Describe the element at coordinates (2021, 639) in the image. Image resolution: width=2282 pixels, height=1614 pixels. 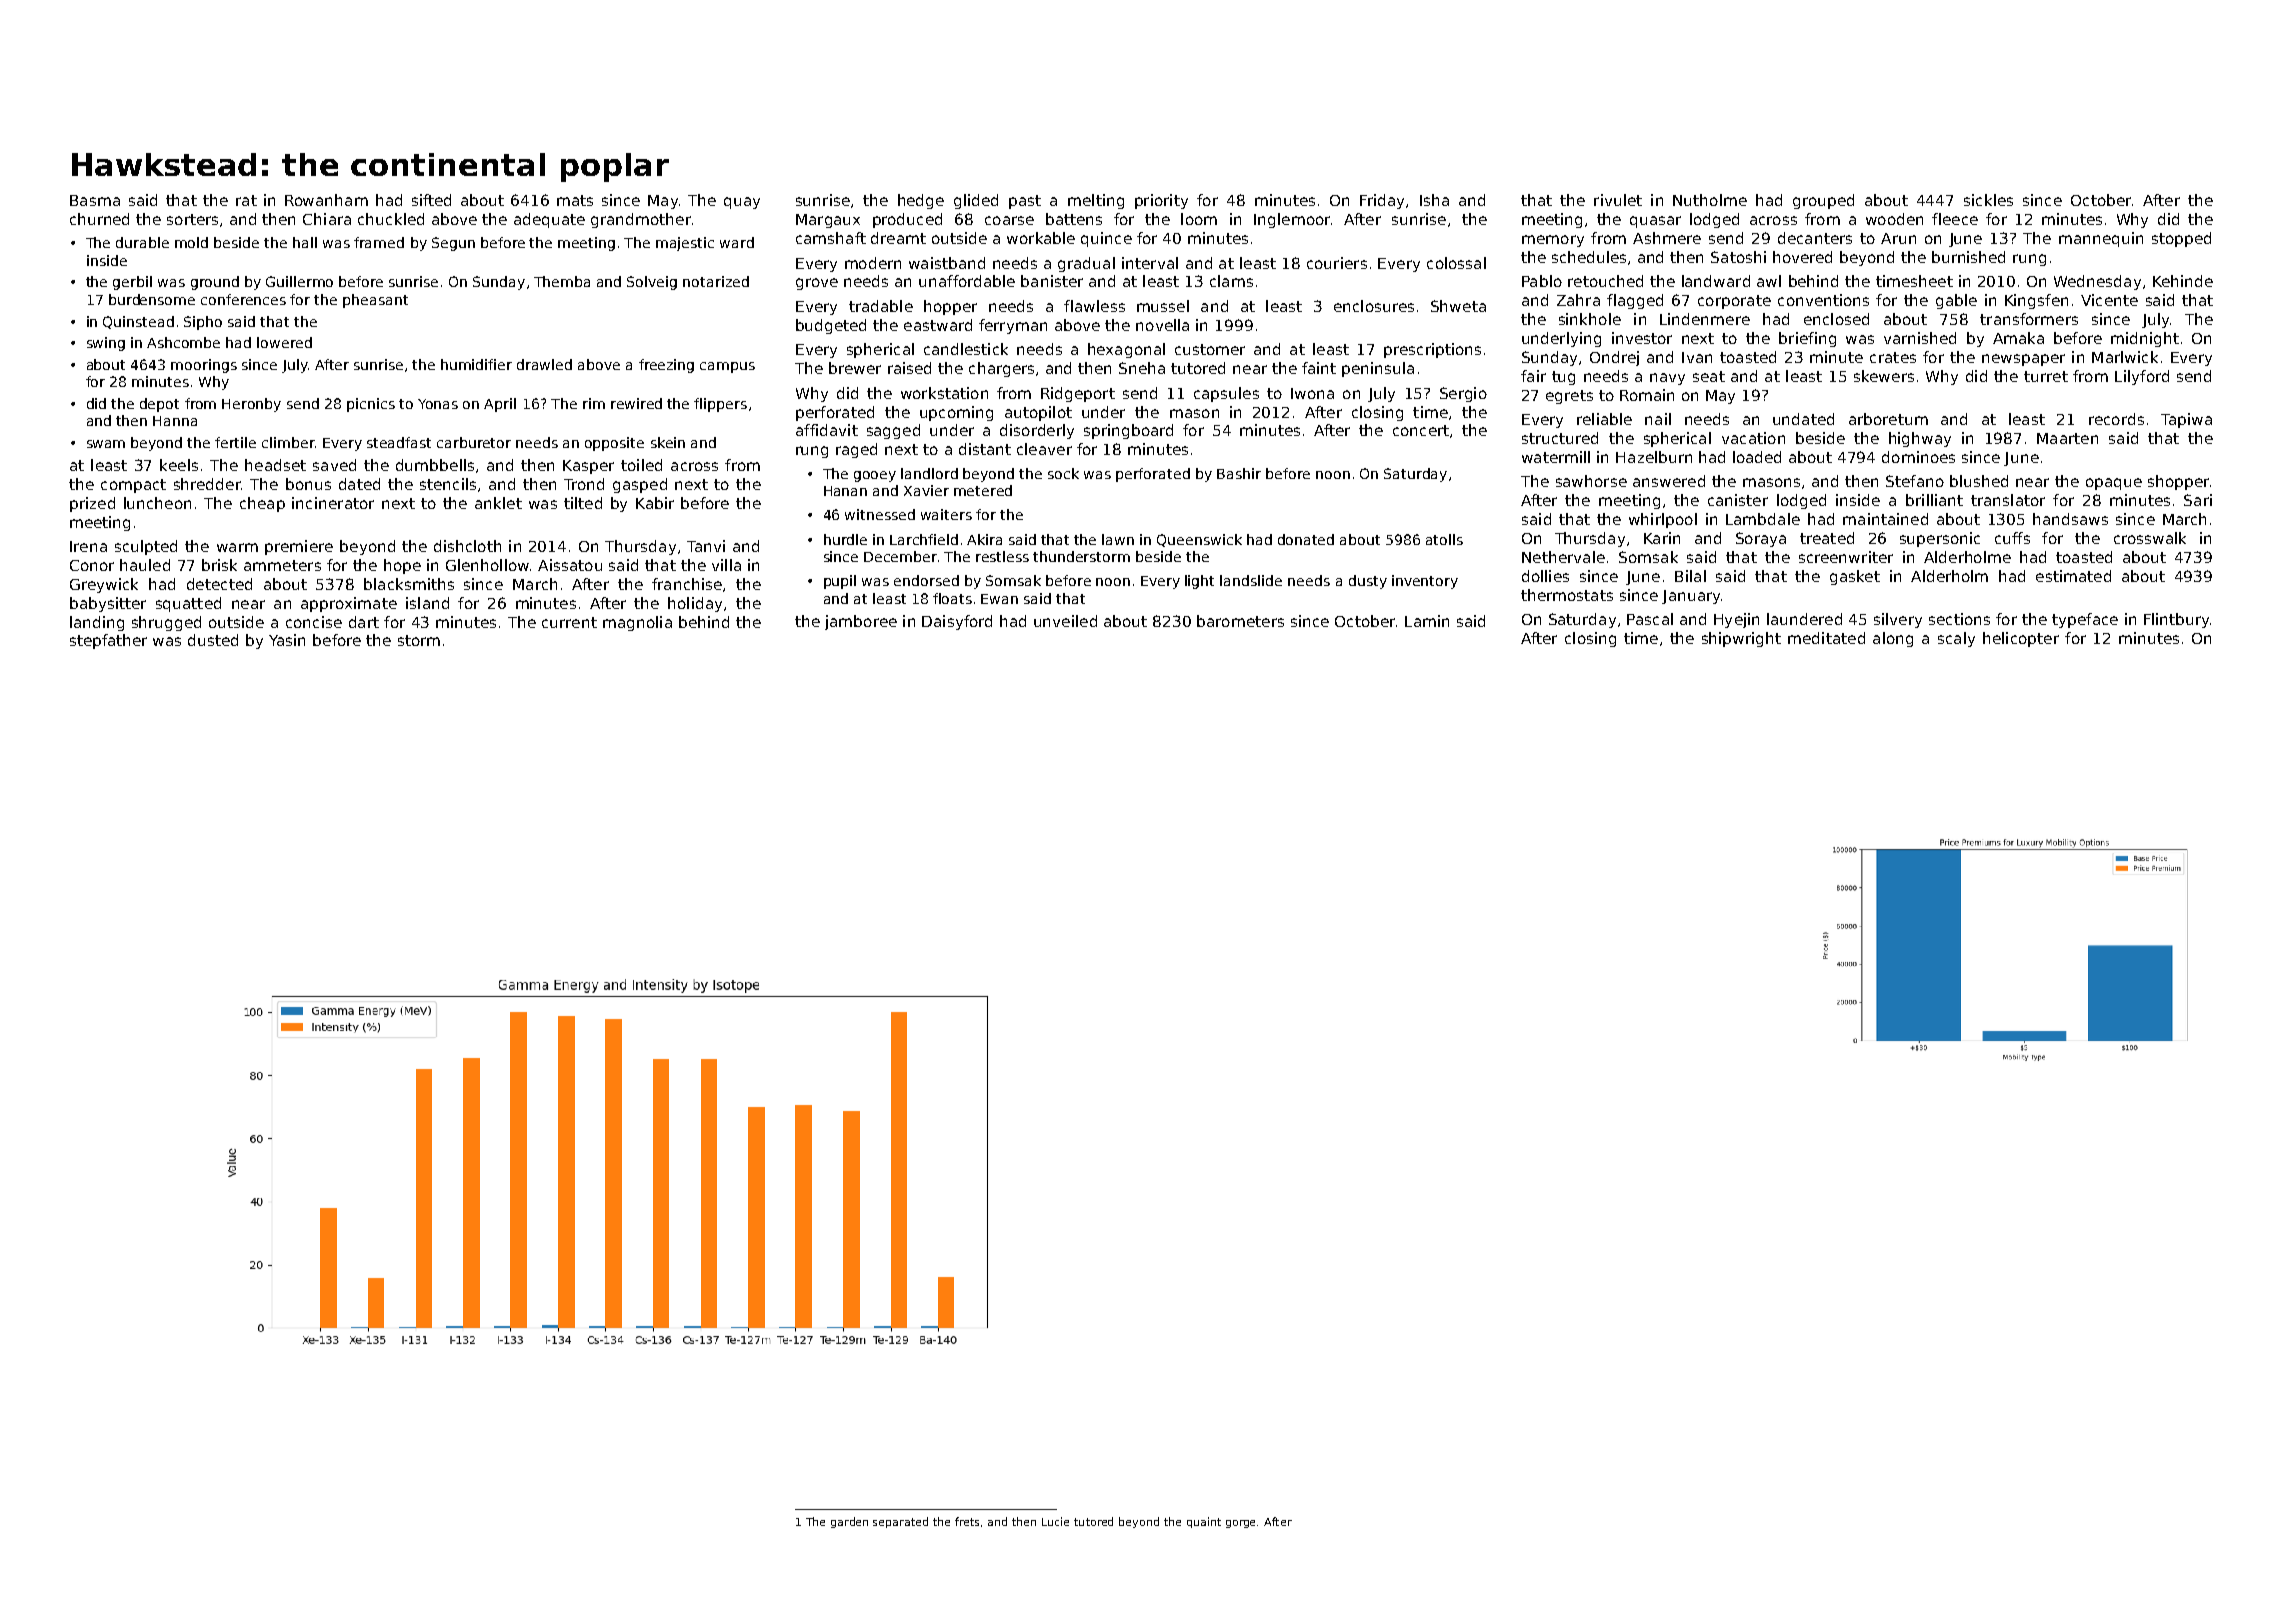
I see `helicopter` at that location.
